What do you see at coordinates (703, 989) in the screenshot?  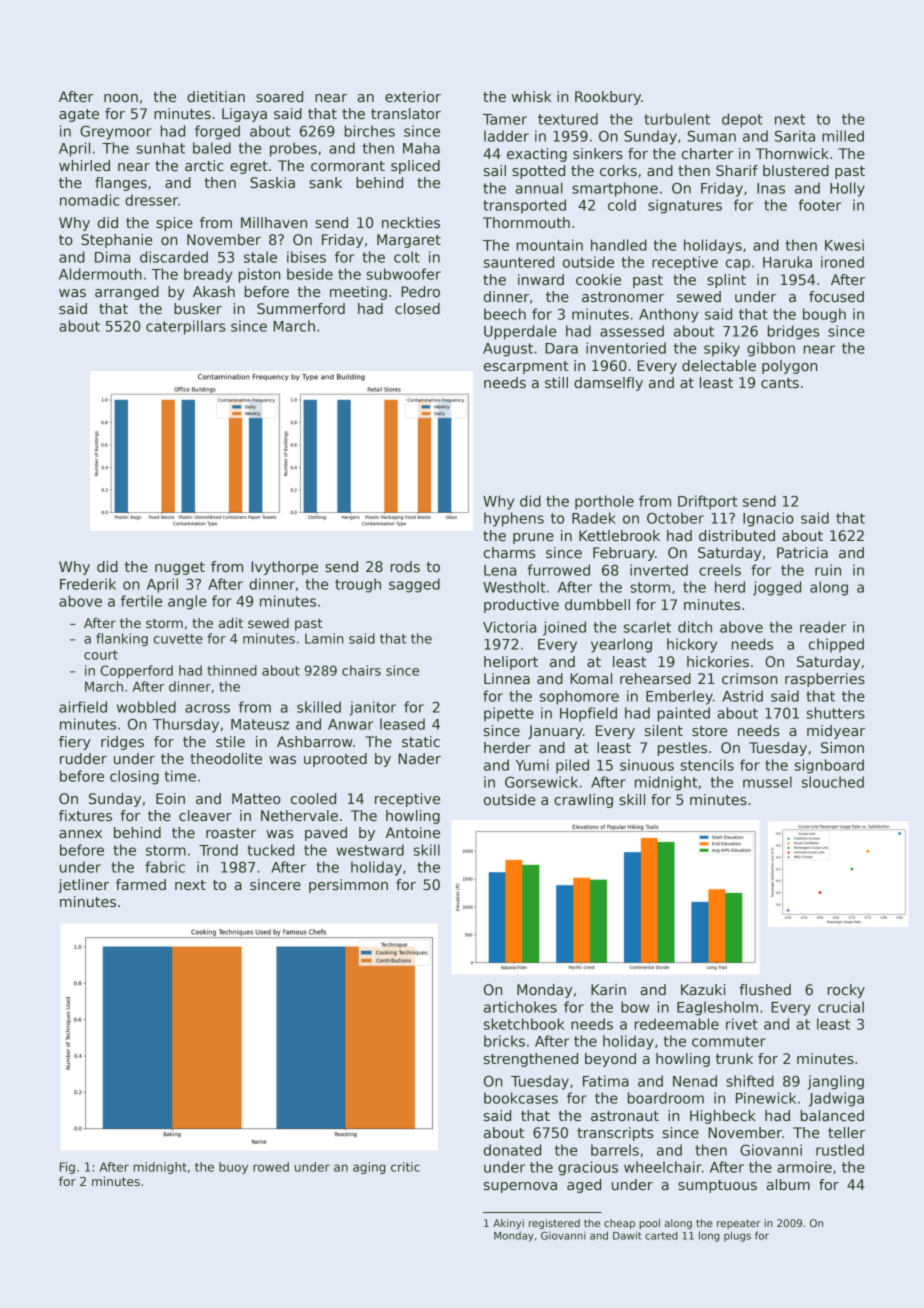 I see `Kazuki` at bounding box center [703, 989].
